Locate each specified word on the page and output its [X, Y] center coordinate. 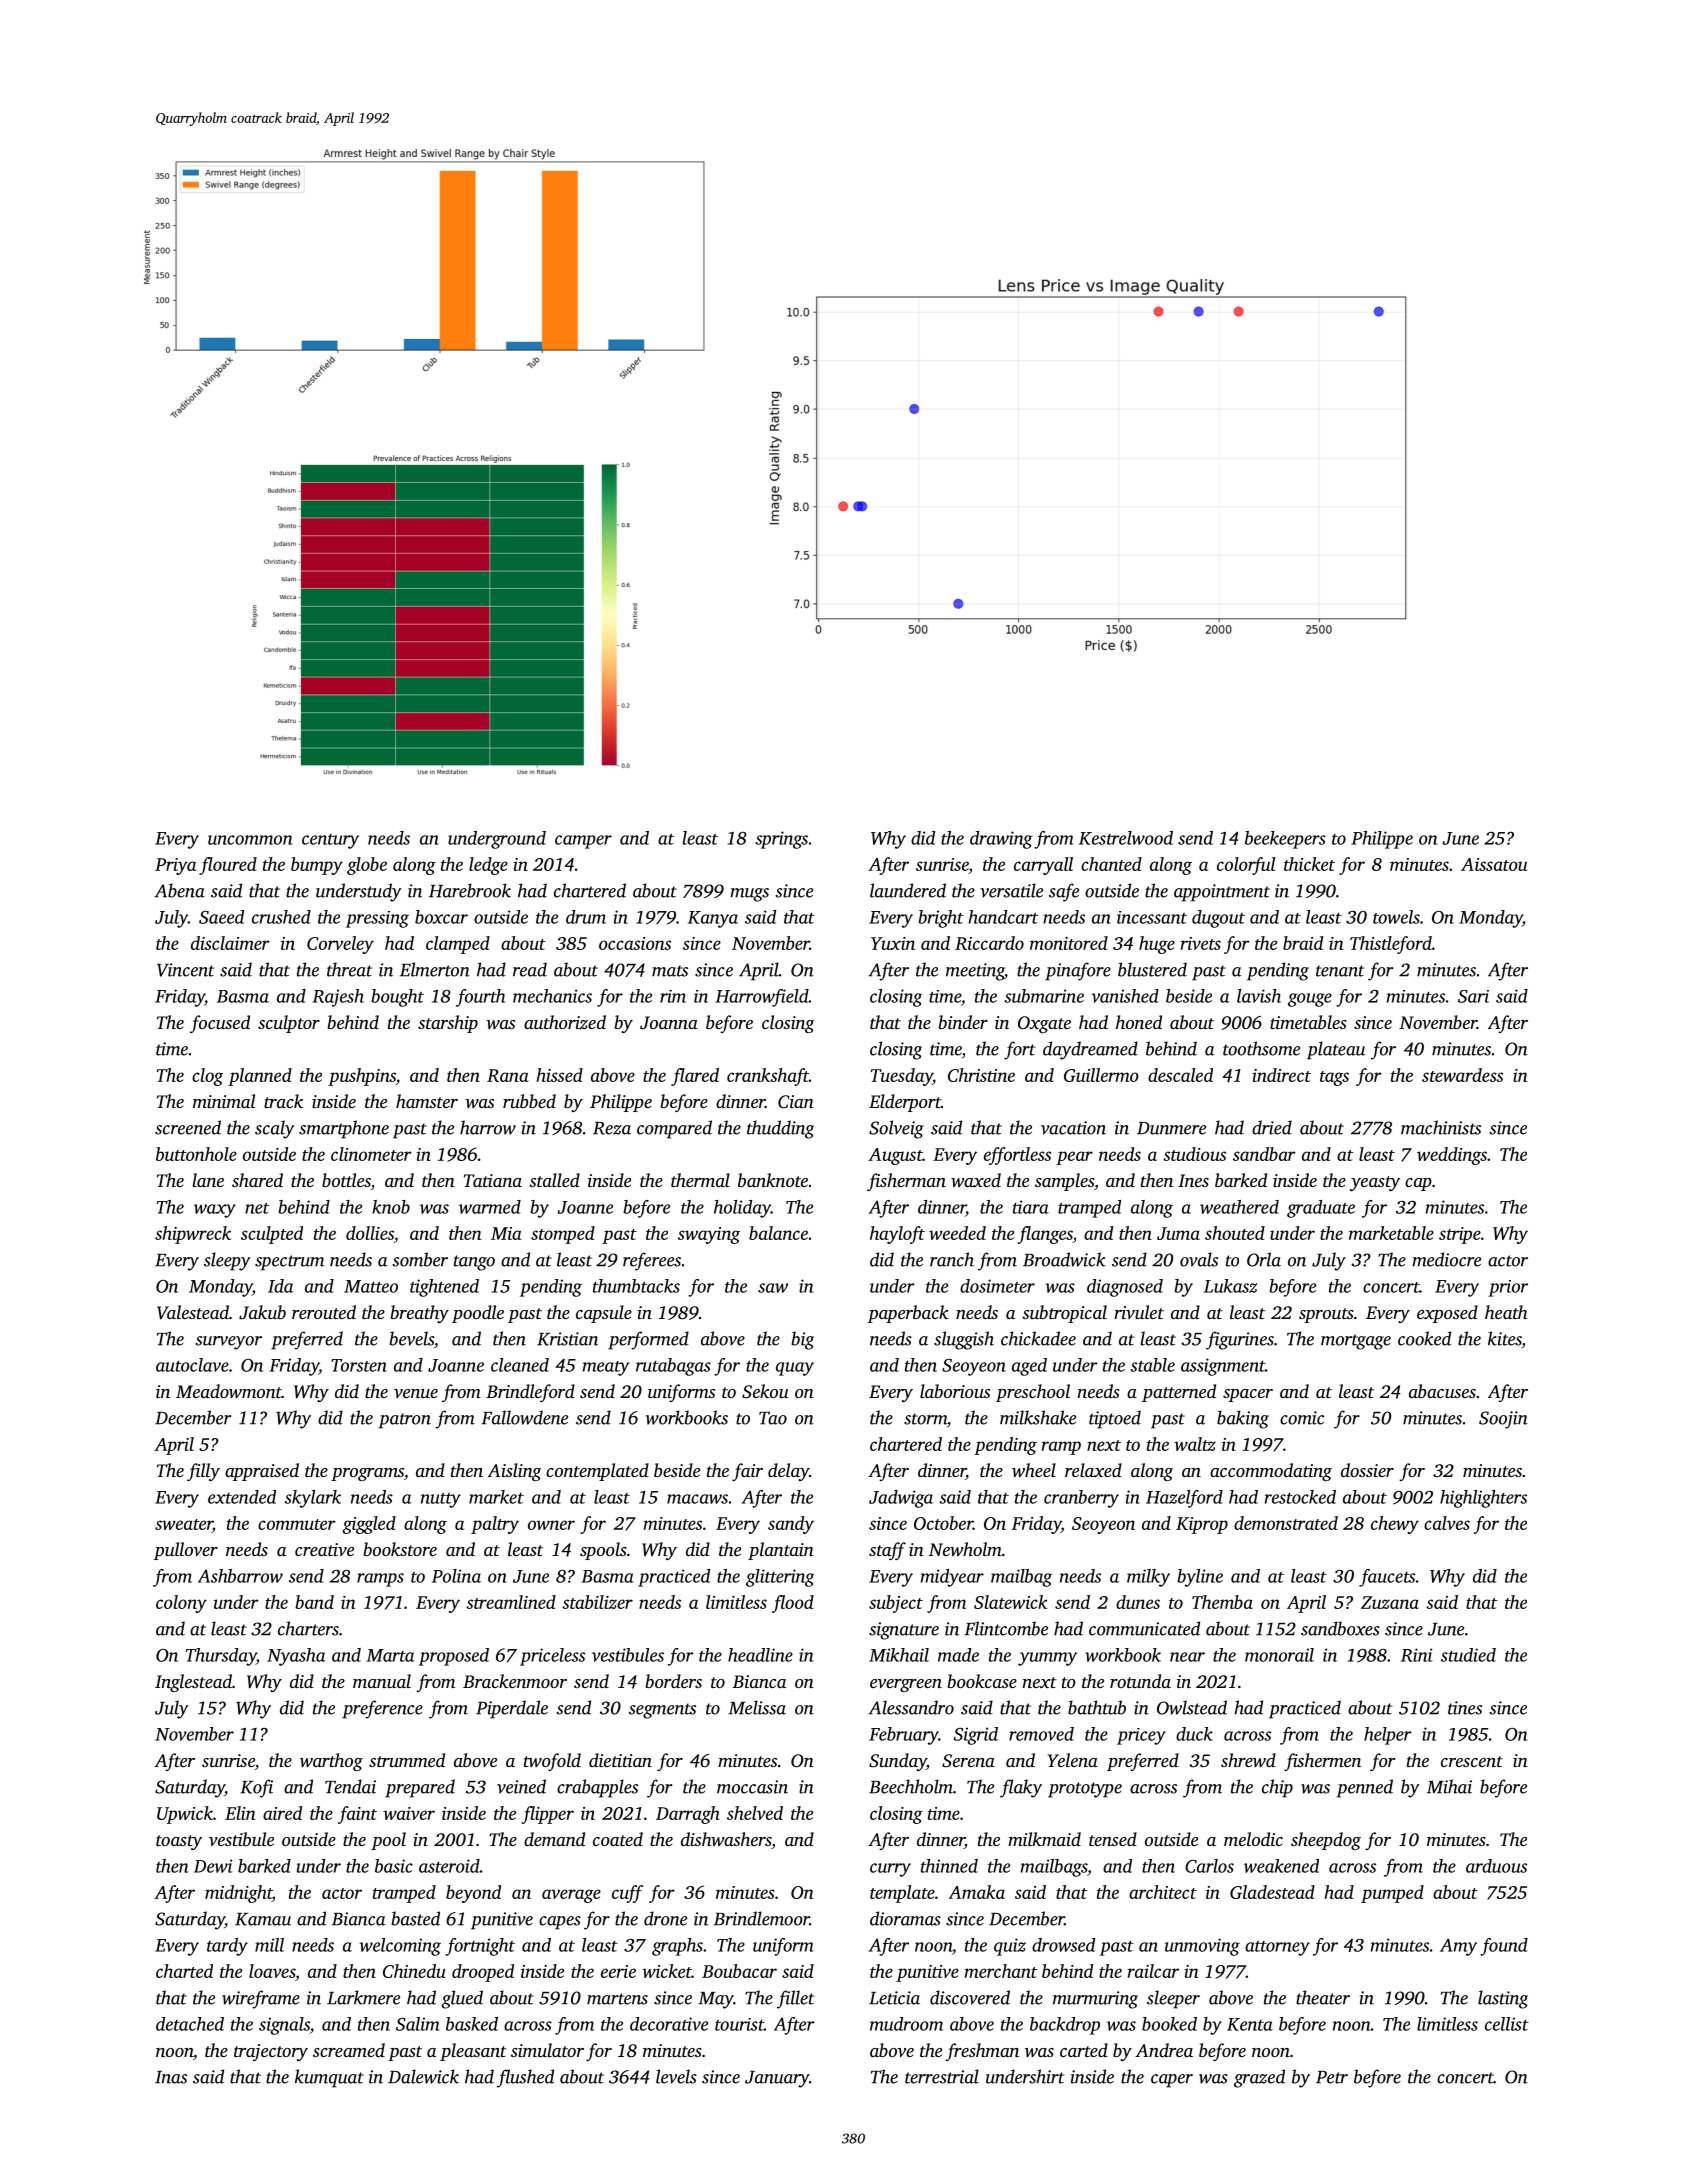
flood [793, 1604]
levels [676, 2076]
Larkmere [363, 1997]
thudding [780, 1129]
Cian [796, 1102]
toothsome [1261, 1048]
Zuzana [1390, 1602]
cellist [1507, 2024]
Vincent [185, 970]
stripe [1460, 1235]
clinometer [371, 1154]
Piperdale [512, 1709]
